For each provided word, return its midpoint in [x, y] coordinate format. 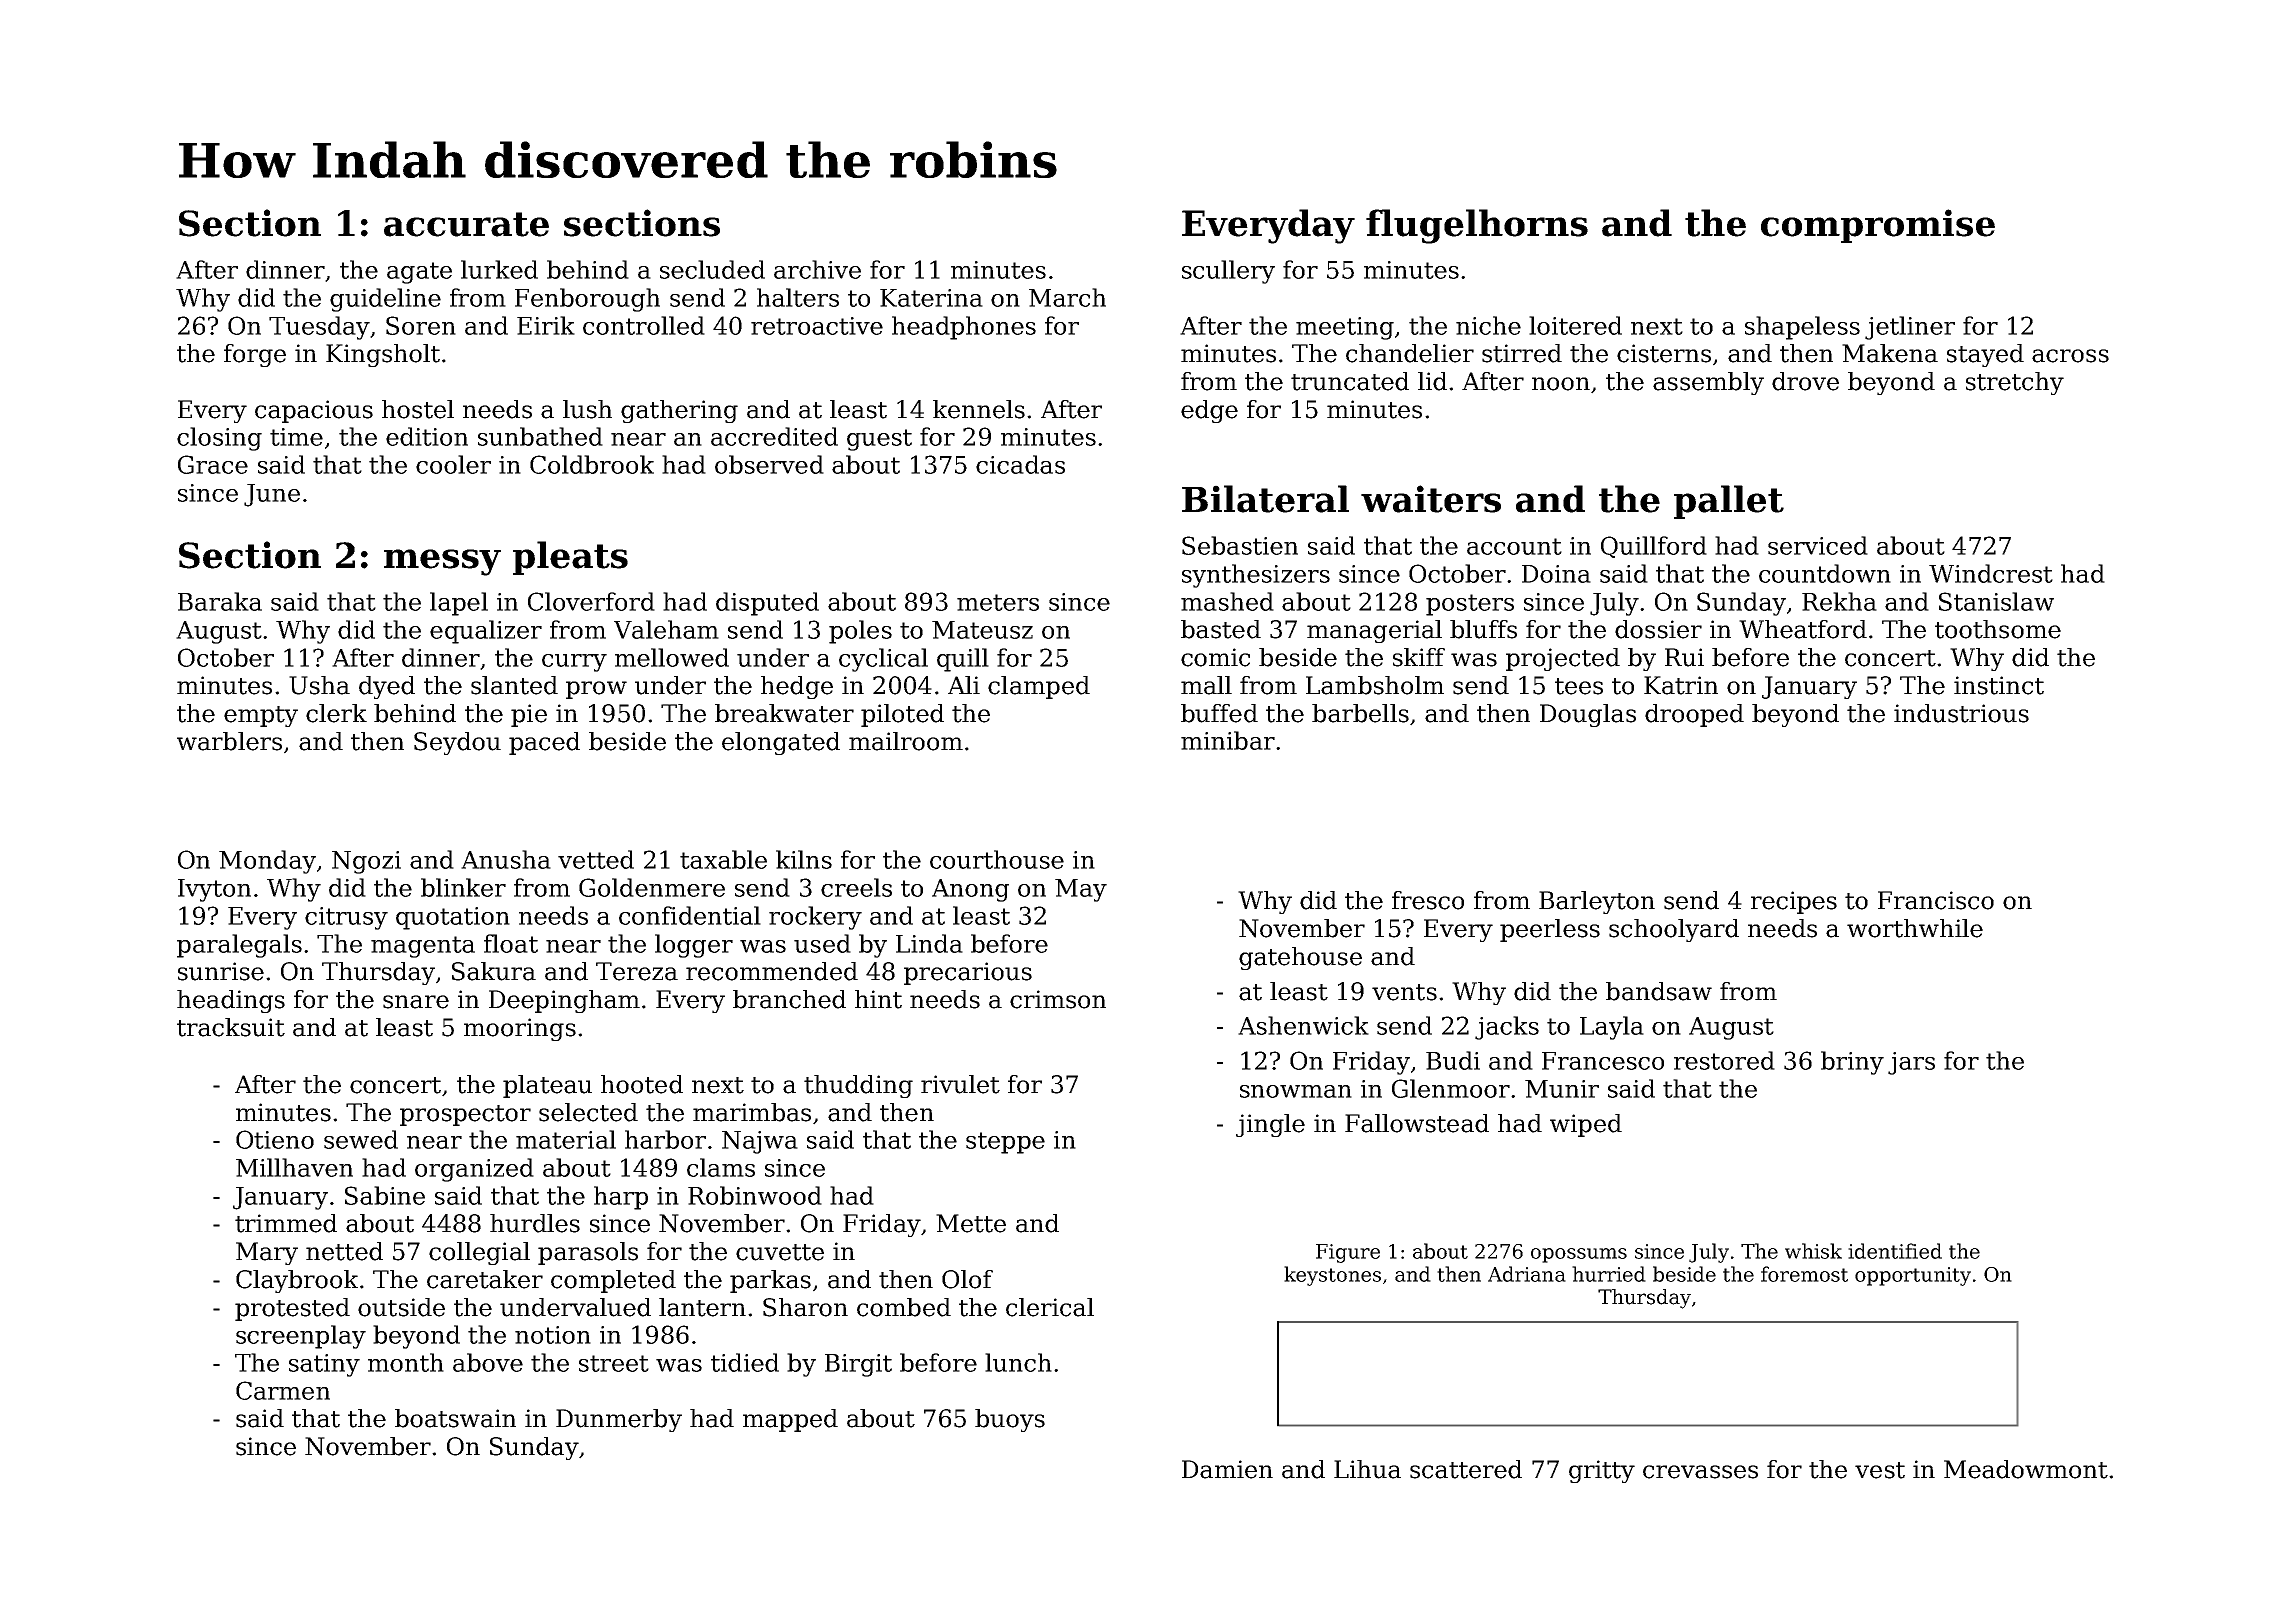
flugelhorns [1477, 226]
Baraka [220, 601]
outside [401, 1307]
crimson [1058, 999]
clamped [1039, 687]
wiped [1586, 1125]
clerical [1050, 1307]
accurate [466, 224]
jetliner [1910, 328]
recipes [1794, 902]
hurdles [535, 1223]
